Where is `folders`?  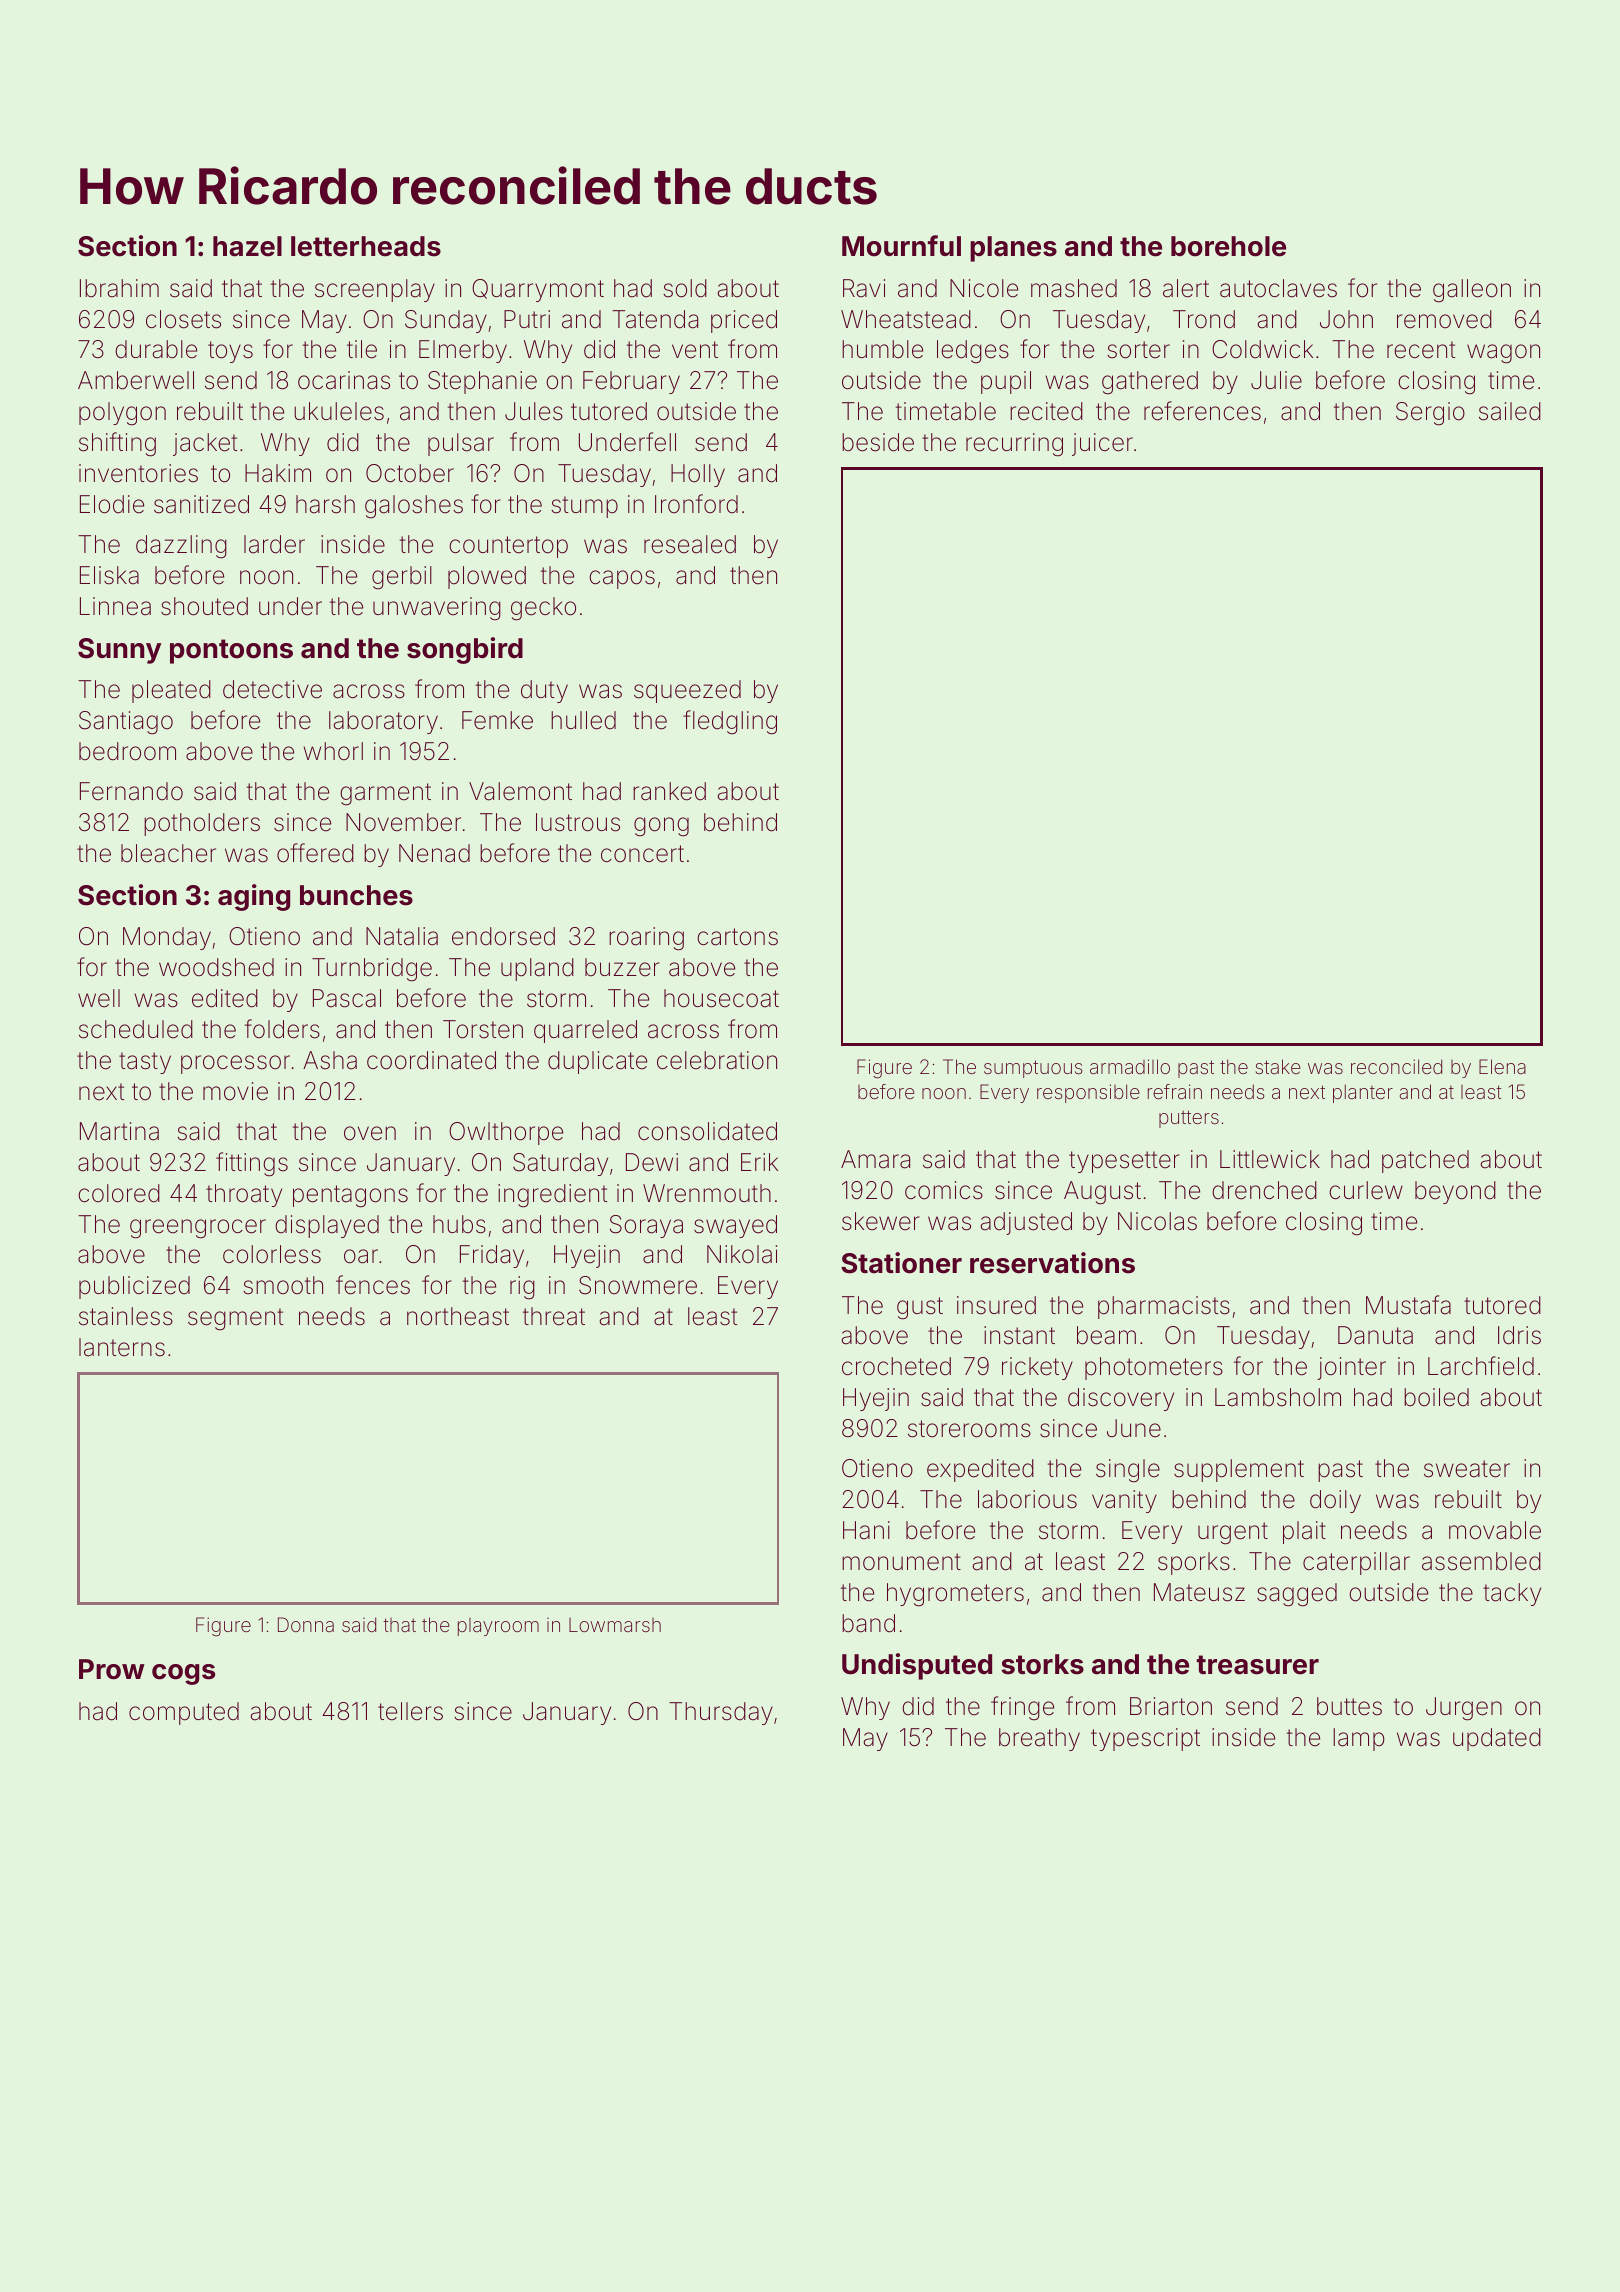
folders is located at coordinates (282, 1029).
